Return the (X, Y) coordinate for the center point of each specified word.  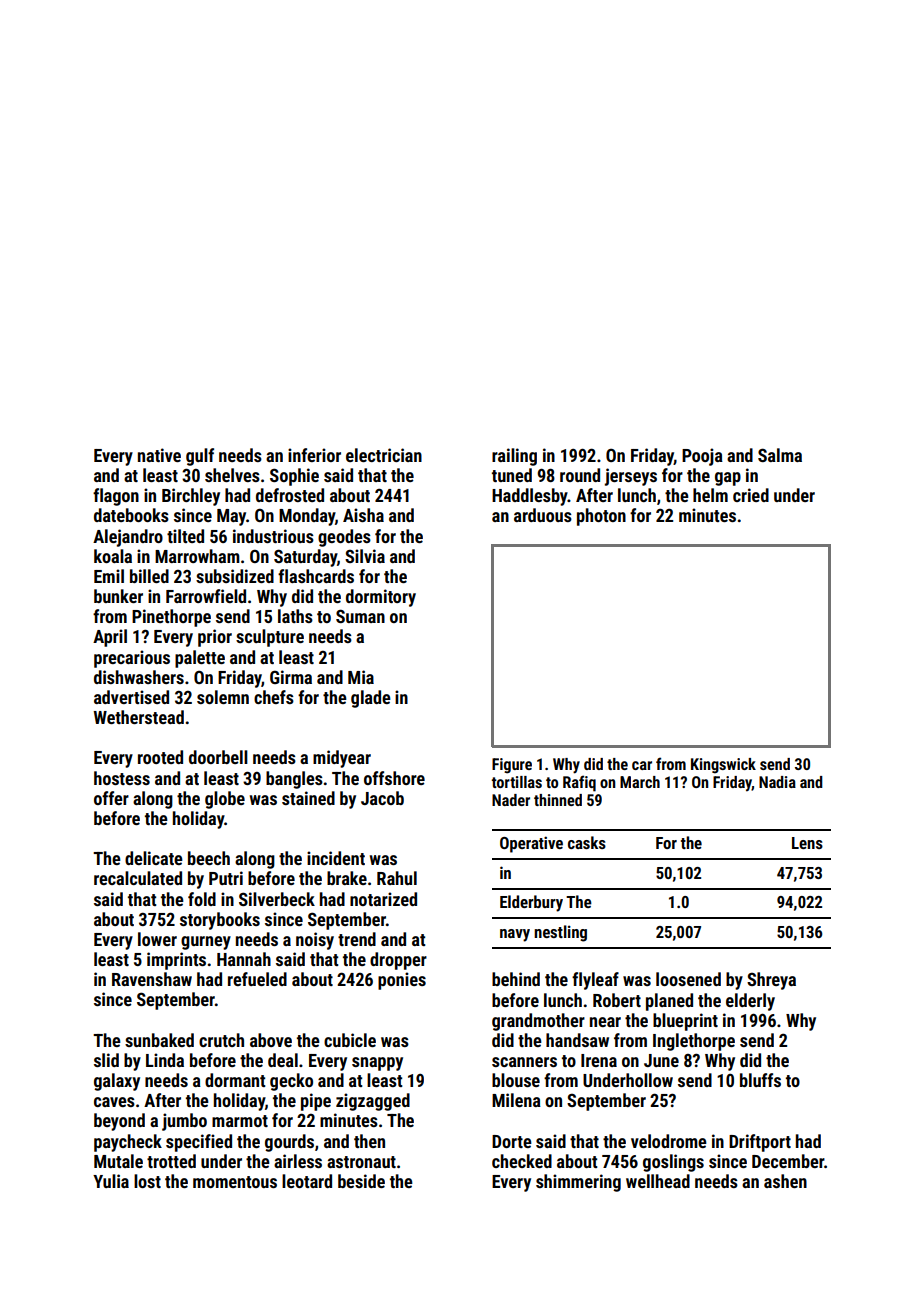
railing (514, 457)
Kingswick (723, 766)
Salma (780, 455)
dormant (235, 1080)
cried (751, 495)
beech (209, 858)
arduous (543, 515)
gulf (200, 457)
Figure (512, 766)
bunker (118, 596)
